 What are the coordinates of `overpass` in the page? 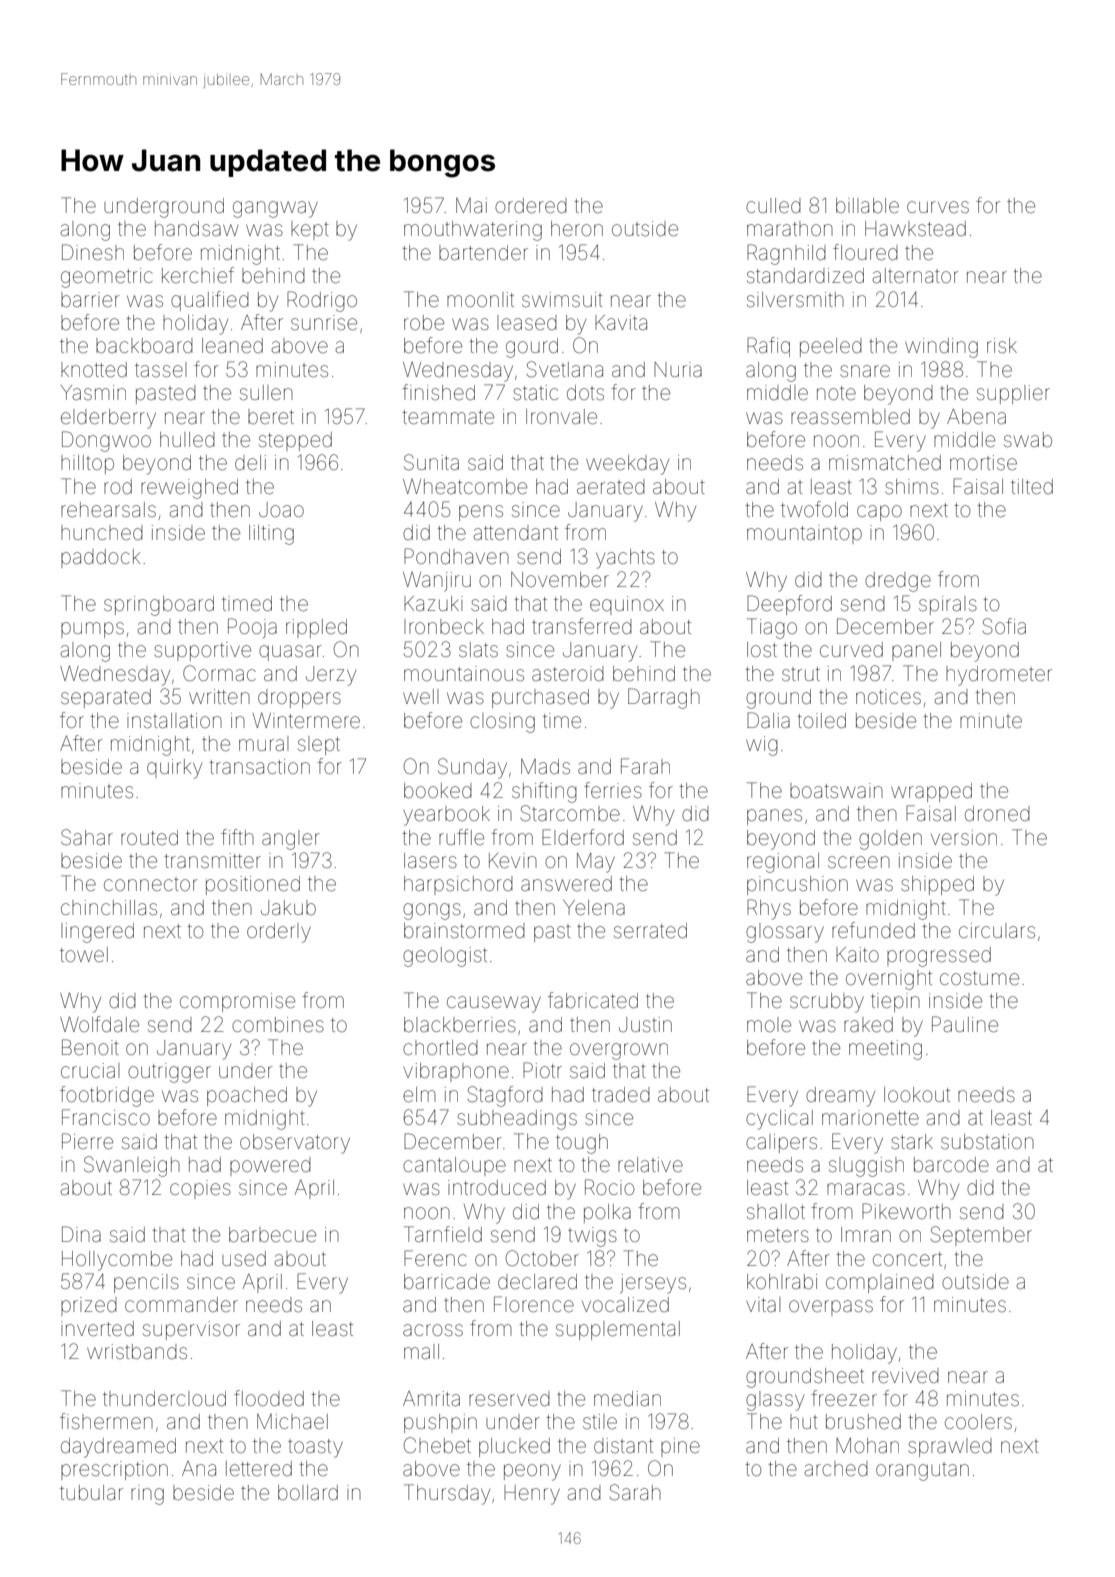 It's located at (831, 1308).
